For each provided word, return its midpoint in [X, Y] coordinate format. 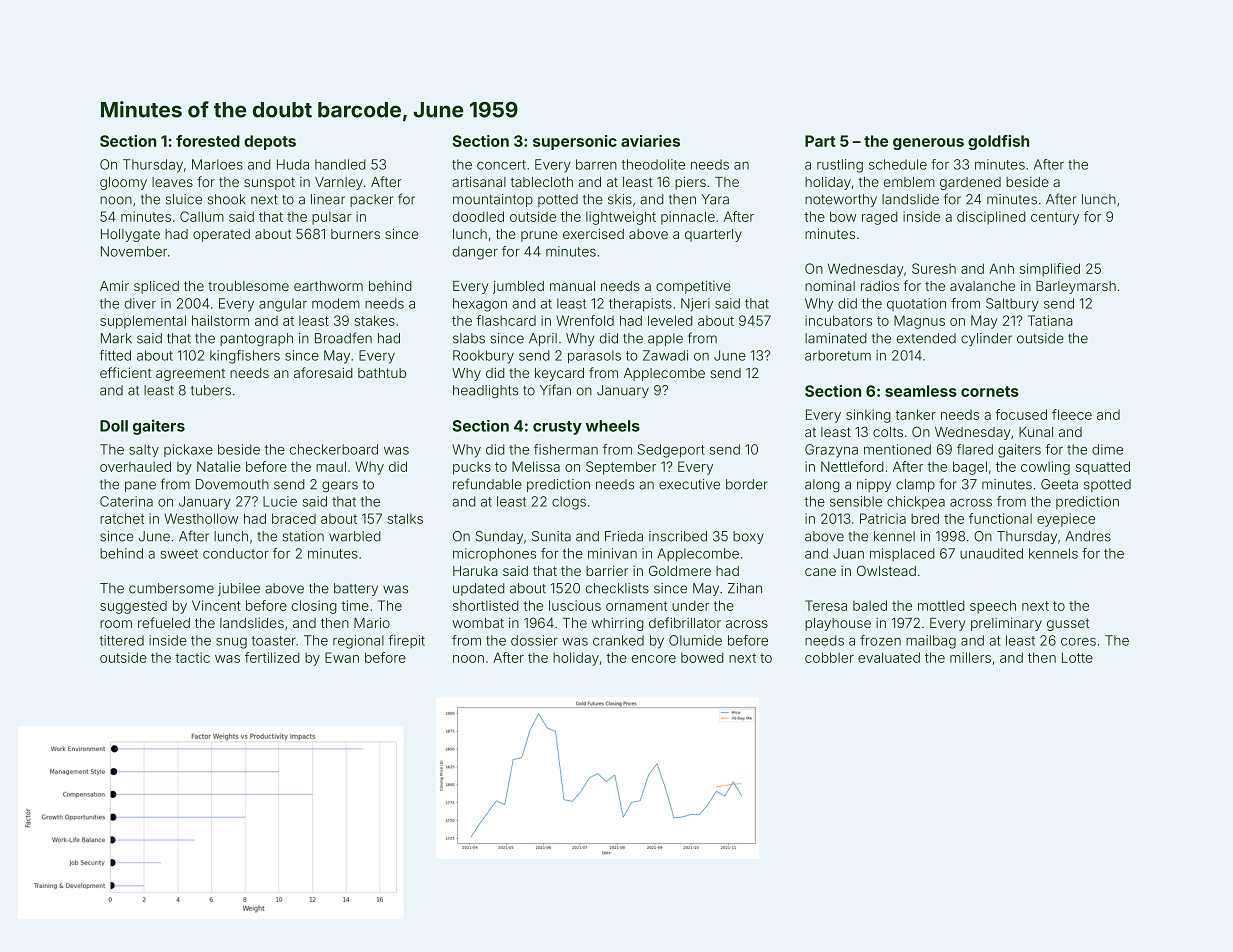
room [116, 624]
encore [654, 659]
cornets [990, 391]
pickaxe [188, 450]
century [1055, 218]
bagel [970, 468]
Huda [293, 164]
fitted [115, 355]
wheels [613, 426]
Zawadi [665, 355]
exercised [593, 233]
